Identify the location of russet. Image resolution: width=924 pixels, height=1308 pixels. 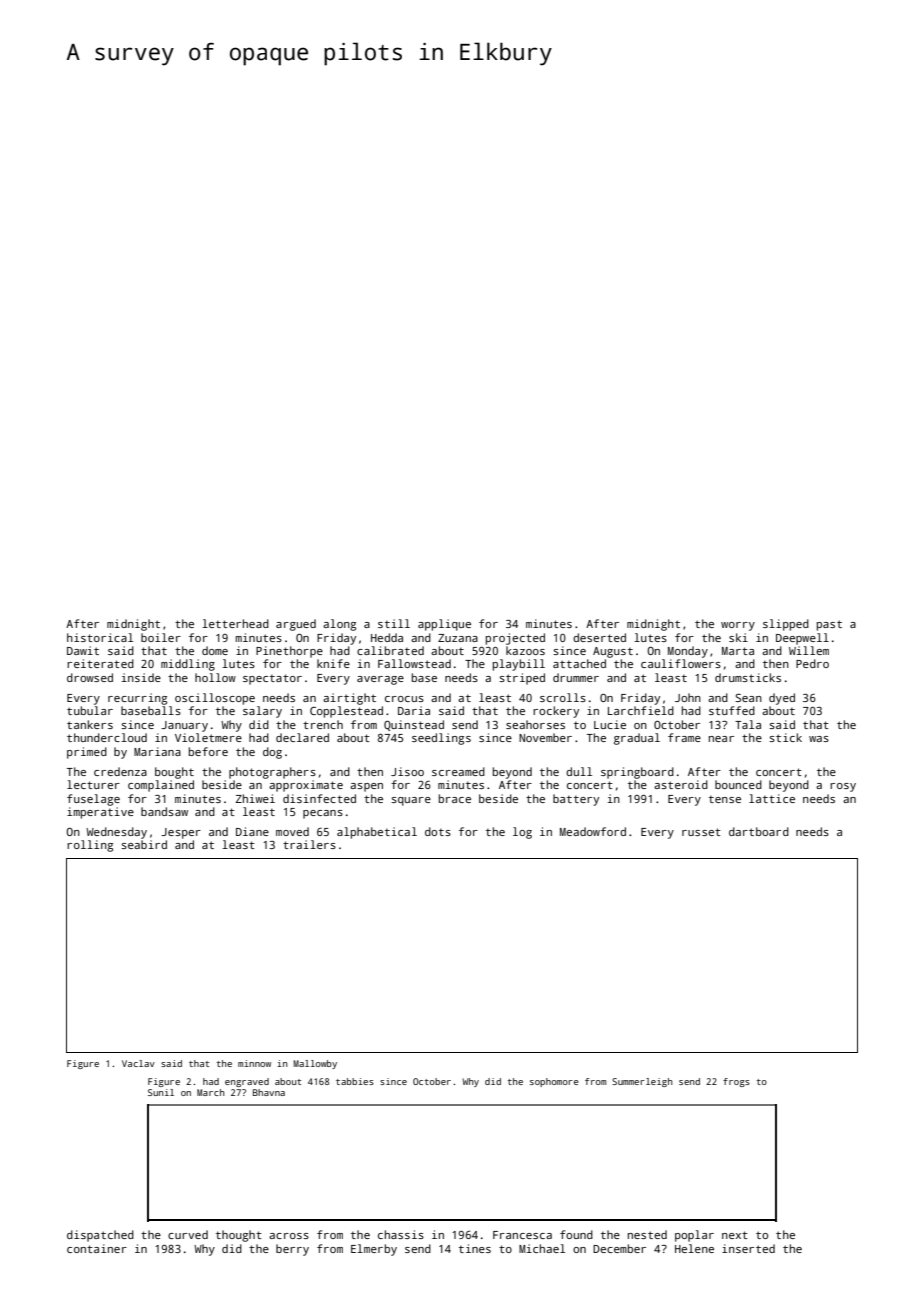
(701, 832).
